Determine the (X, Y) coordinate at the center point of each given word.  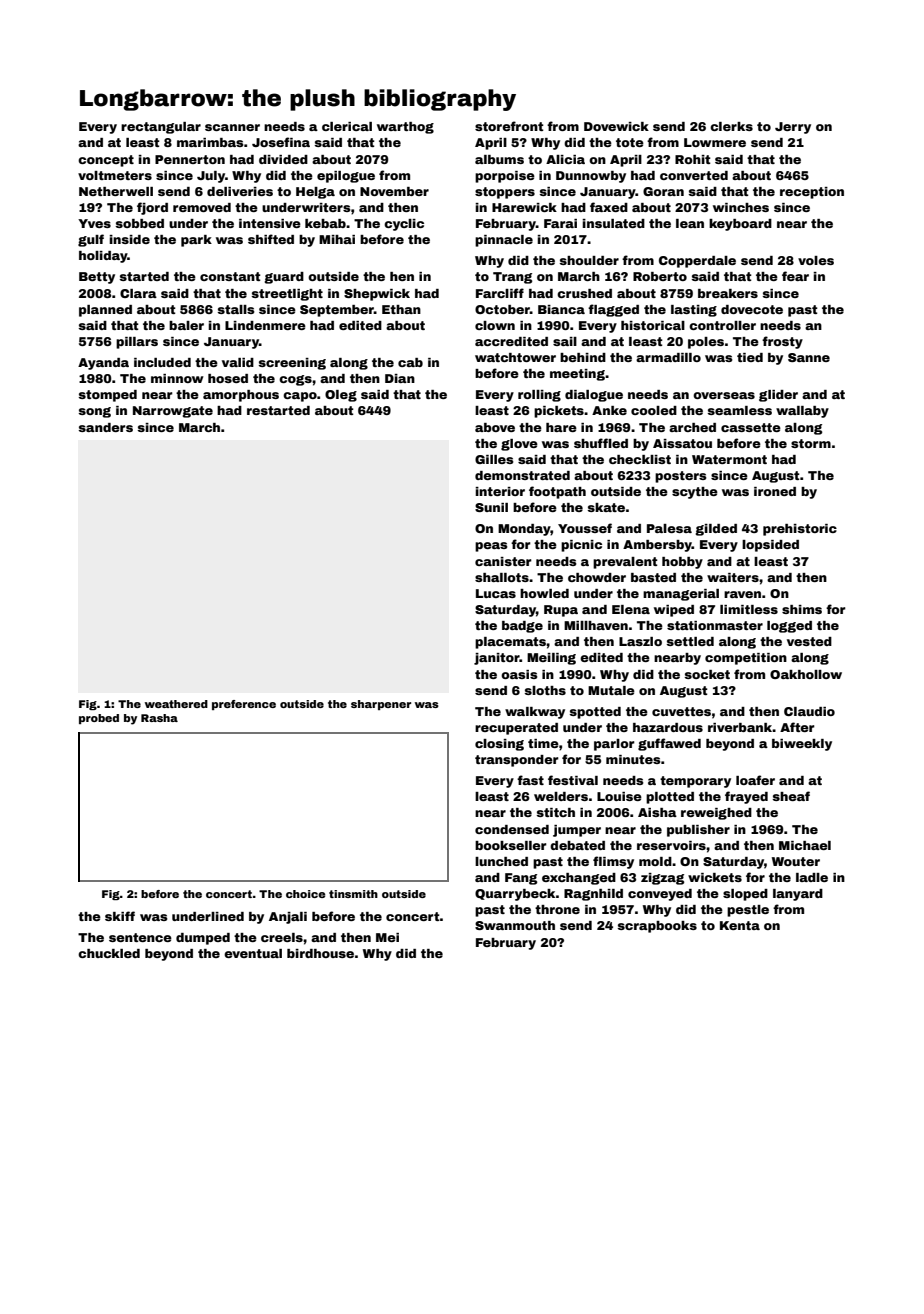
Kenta (740, 925)
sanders (106, 427)
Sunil (491, 507)
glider (778, 396)
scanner (232, 127)
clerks (731, 126)
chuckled (109, 953)
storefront (509, 126)
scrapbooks (657, 927)
